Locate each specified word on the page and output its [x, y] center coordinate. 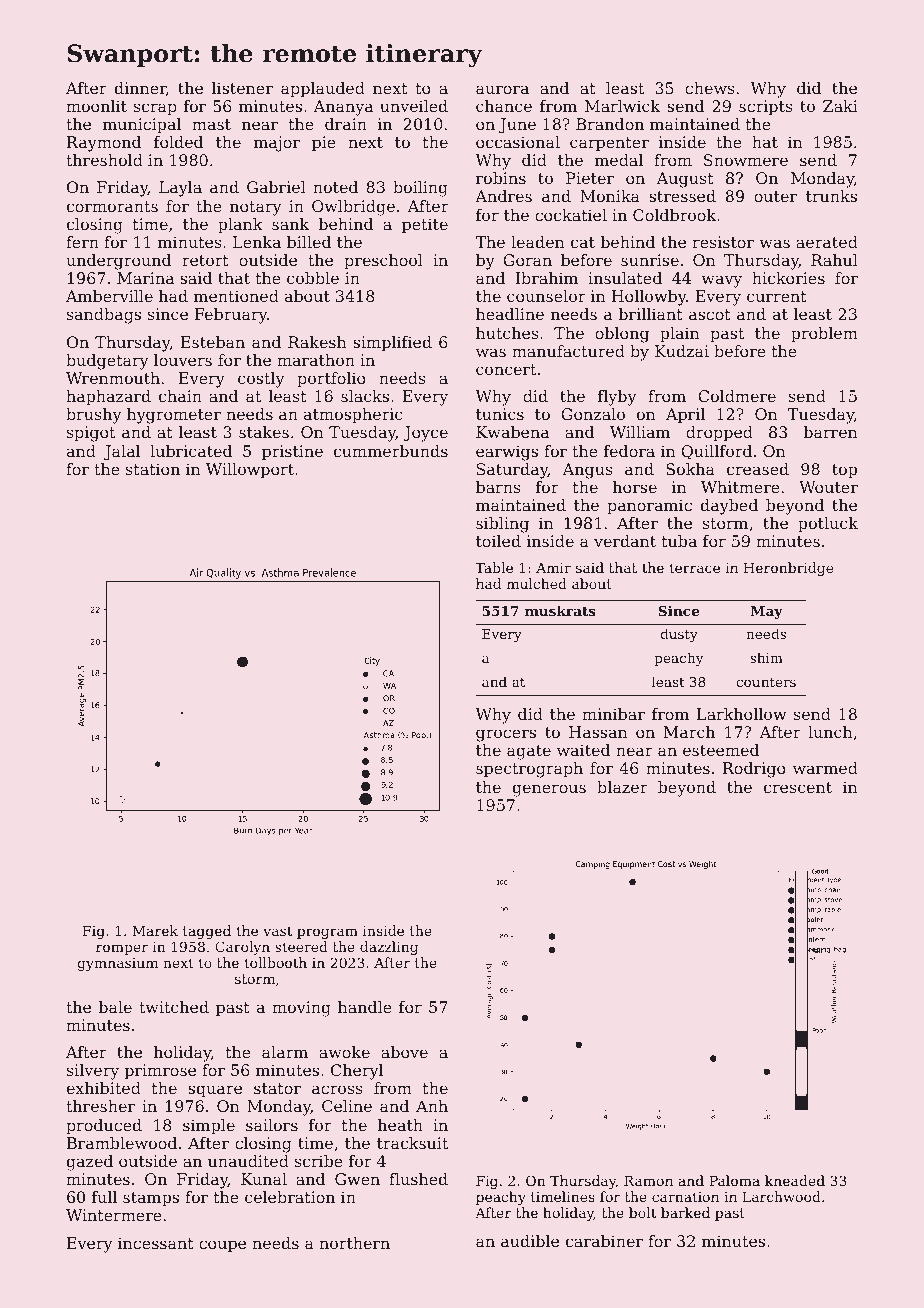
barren [830, 432]
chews [710, 88]
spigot [91, 434]
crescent [798, 787]
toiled [498, 541]
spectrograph [529, 770]
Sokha [690, 469]
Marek [155, 930]
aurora [502, 89]
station [153, 469]
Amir [553, 568]
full [104, 1197]
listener [242, 88]
